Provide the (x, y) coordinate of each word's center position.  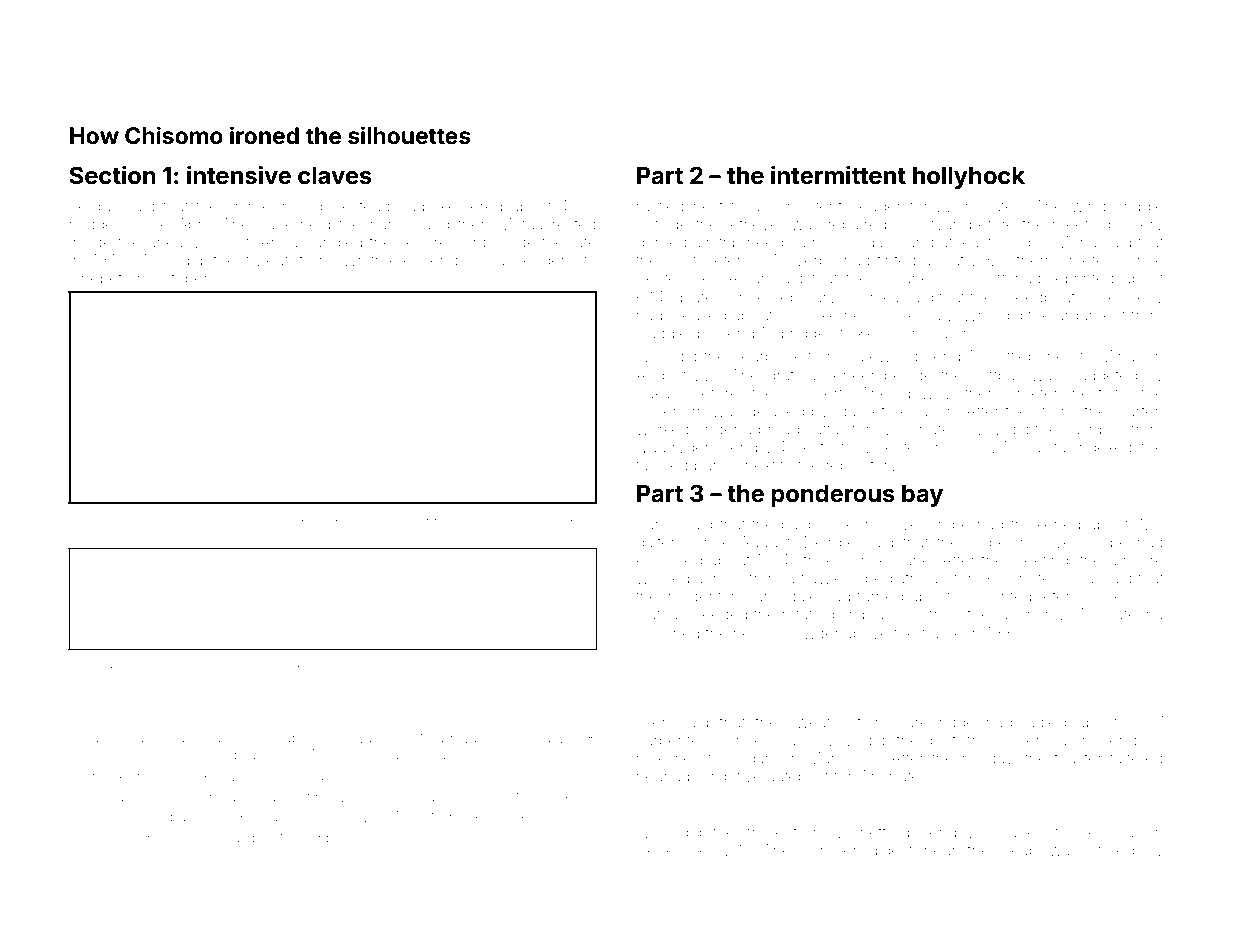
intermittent (838, 175)
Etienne (372, 837)
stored (1112, 850)
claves (335, 175)
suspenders (531, 261)
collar (197, 837)
